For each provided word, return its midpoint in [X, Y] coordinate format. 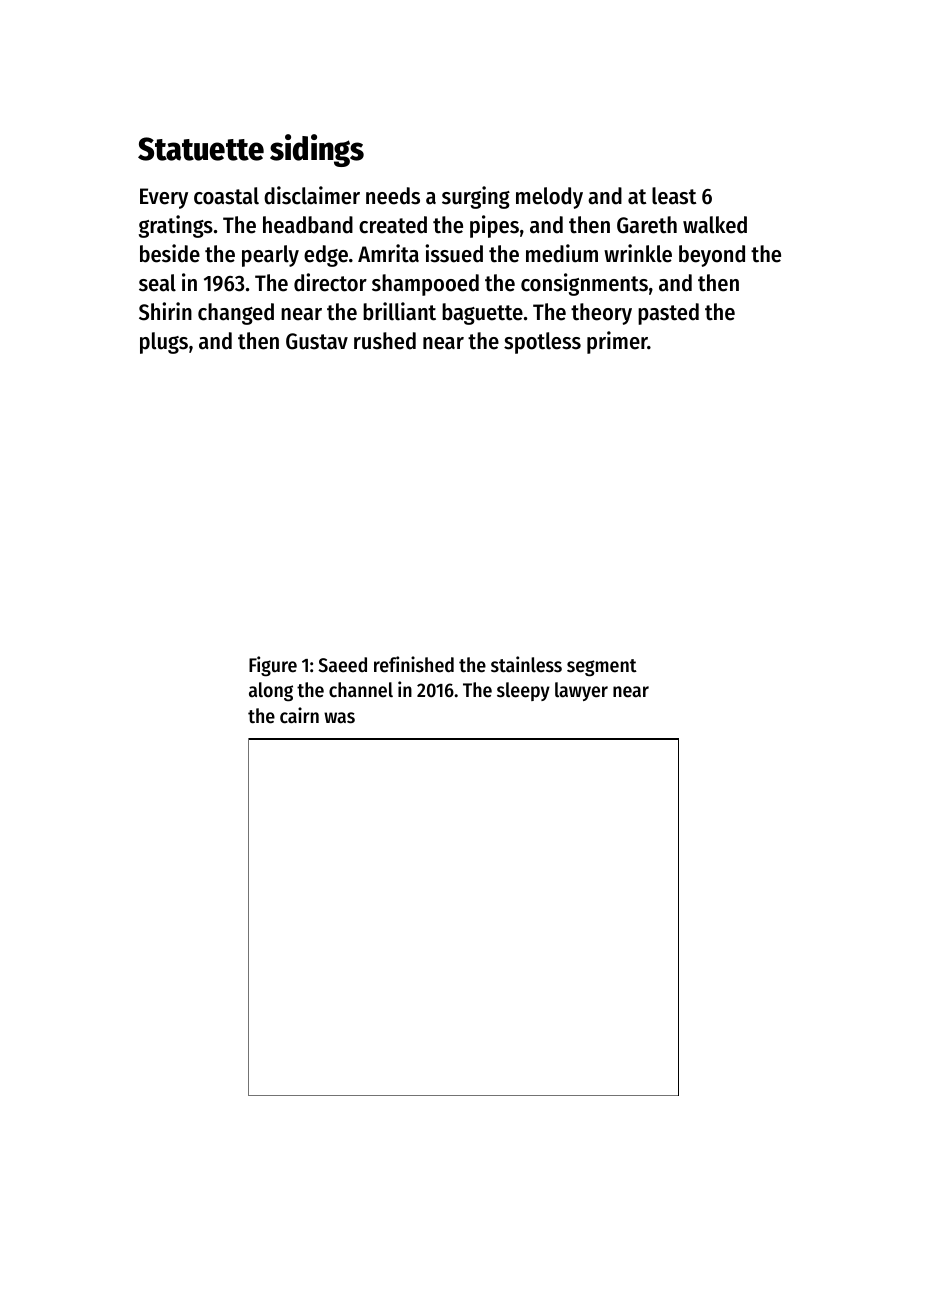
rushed [385, 341]
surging [476, 197]
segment [602, 668]
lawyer [581, 691]
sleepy [523, 691]
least [674, 196]
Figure [273, 666]
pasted [668, 314]
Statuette [201, 149]
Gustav [317, 341]
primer [617, 342]
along [271, 692]
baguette [482, 314]
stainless [526, 664]
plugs [164, 343]
